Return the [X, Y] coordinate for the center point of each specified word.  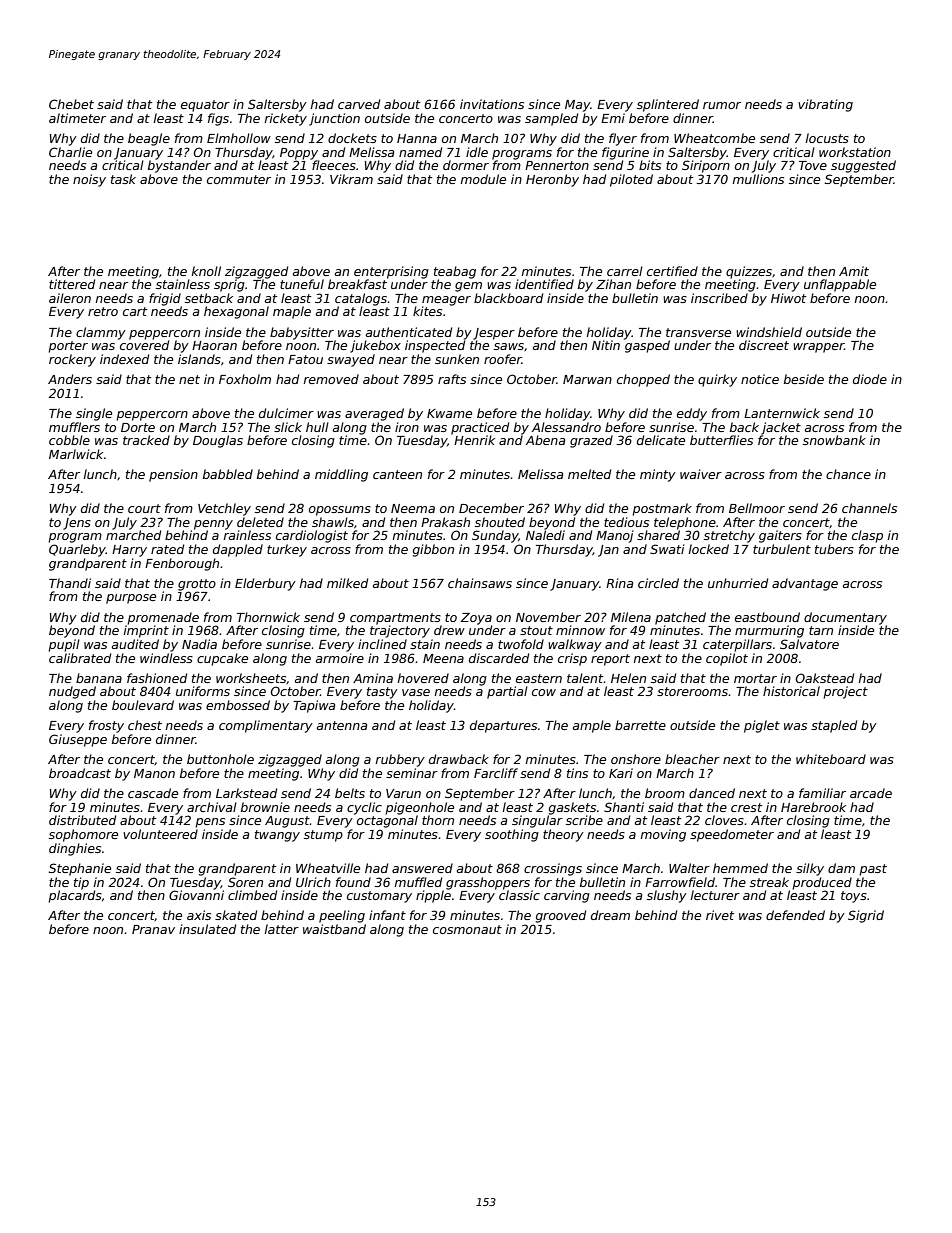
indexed [124, 359]
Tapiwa [314, 706]
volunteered [160, 834]
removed [331, 379]
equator [205, 106]
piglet [762, 726]
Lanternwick [782, 413]
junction [334, 119]
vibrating [825, 105]
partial [507, 692]
